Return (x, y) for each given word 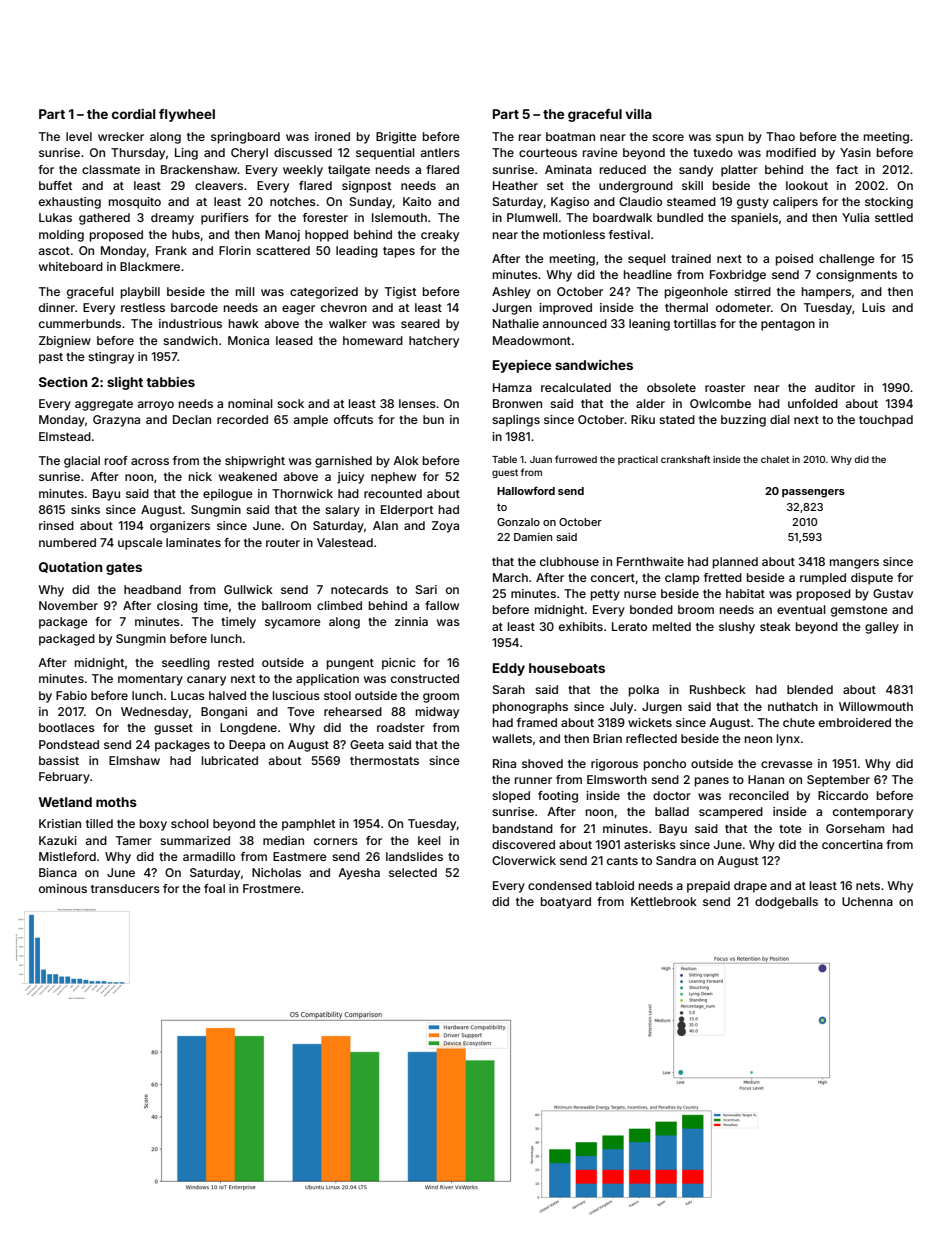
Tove (301, 711)
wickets (650, 722)
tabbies (170, 382)
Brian (607, 738)
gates (124, 569)
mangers (854, 564)
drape (750, 887)
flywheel (187, 115)
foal (214, 888)
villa (638, 114)
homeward (373, 340)
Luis (873, 307)
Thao (780, 136)
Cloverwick (524, 860)
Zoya (445, 527)
